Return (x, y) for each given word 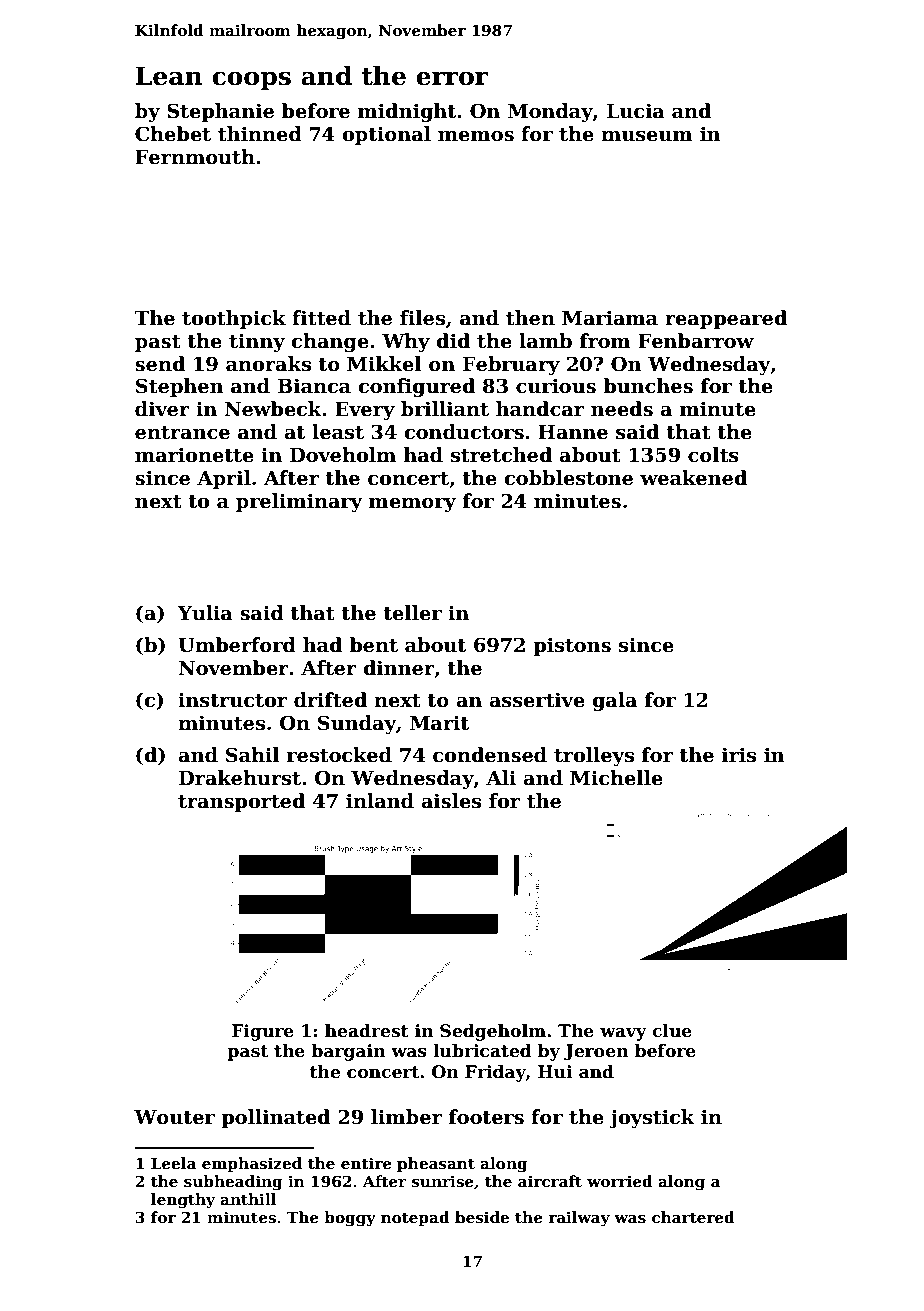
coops (251, 80)
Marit (439, 723)
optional (386, 135)
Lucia (636, 111)
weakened (693, 478)
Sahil (253, 755)
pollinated (275, 1118)
